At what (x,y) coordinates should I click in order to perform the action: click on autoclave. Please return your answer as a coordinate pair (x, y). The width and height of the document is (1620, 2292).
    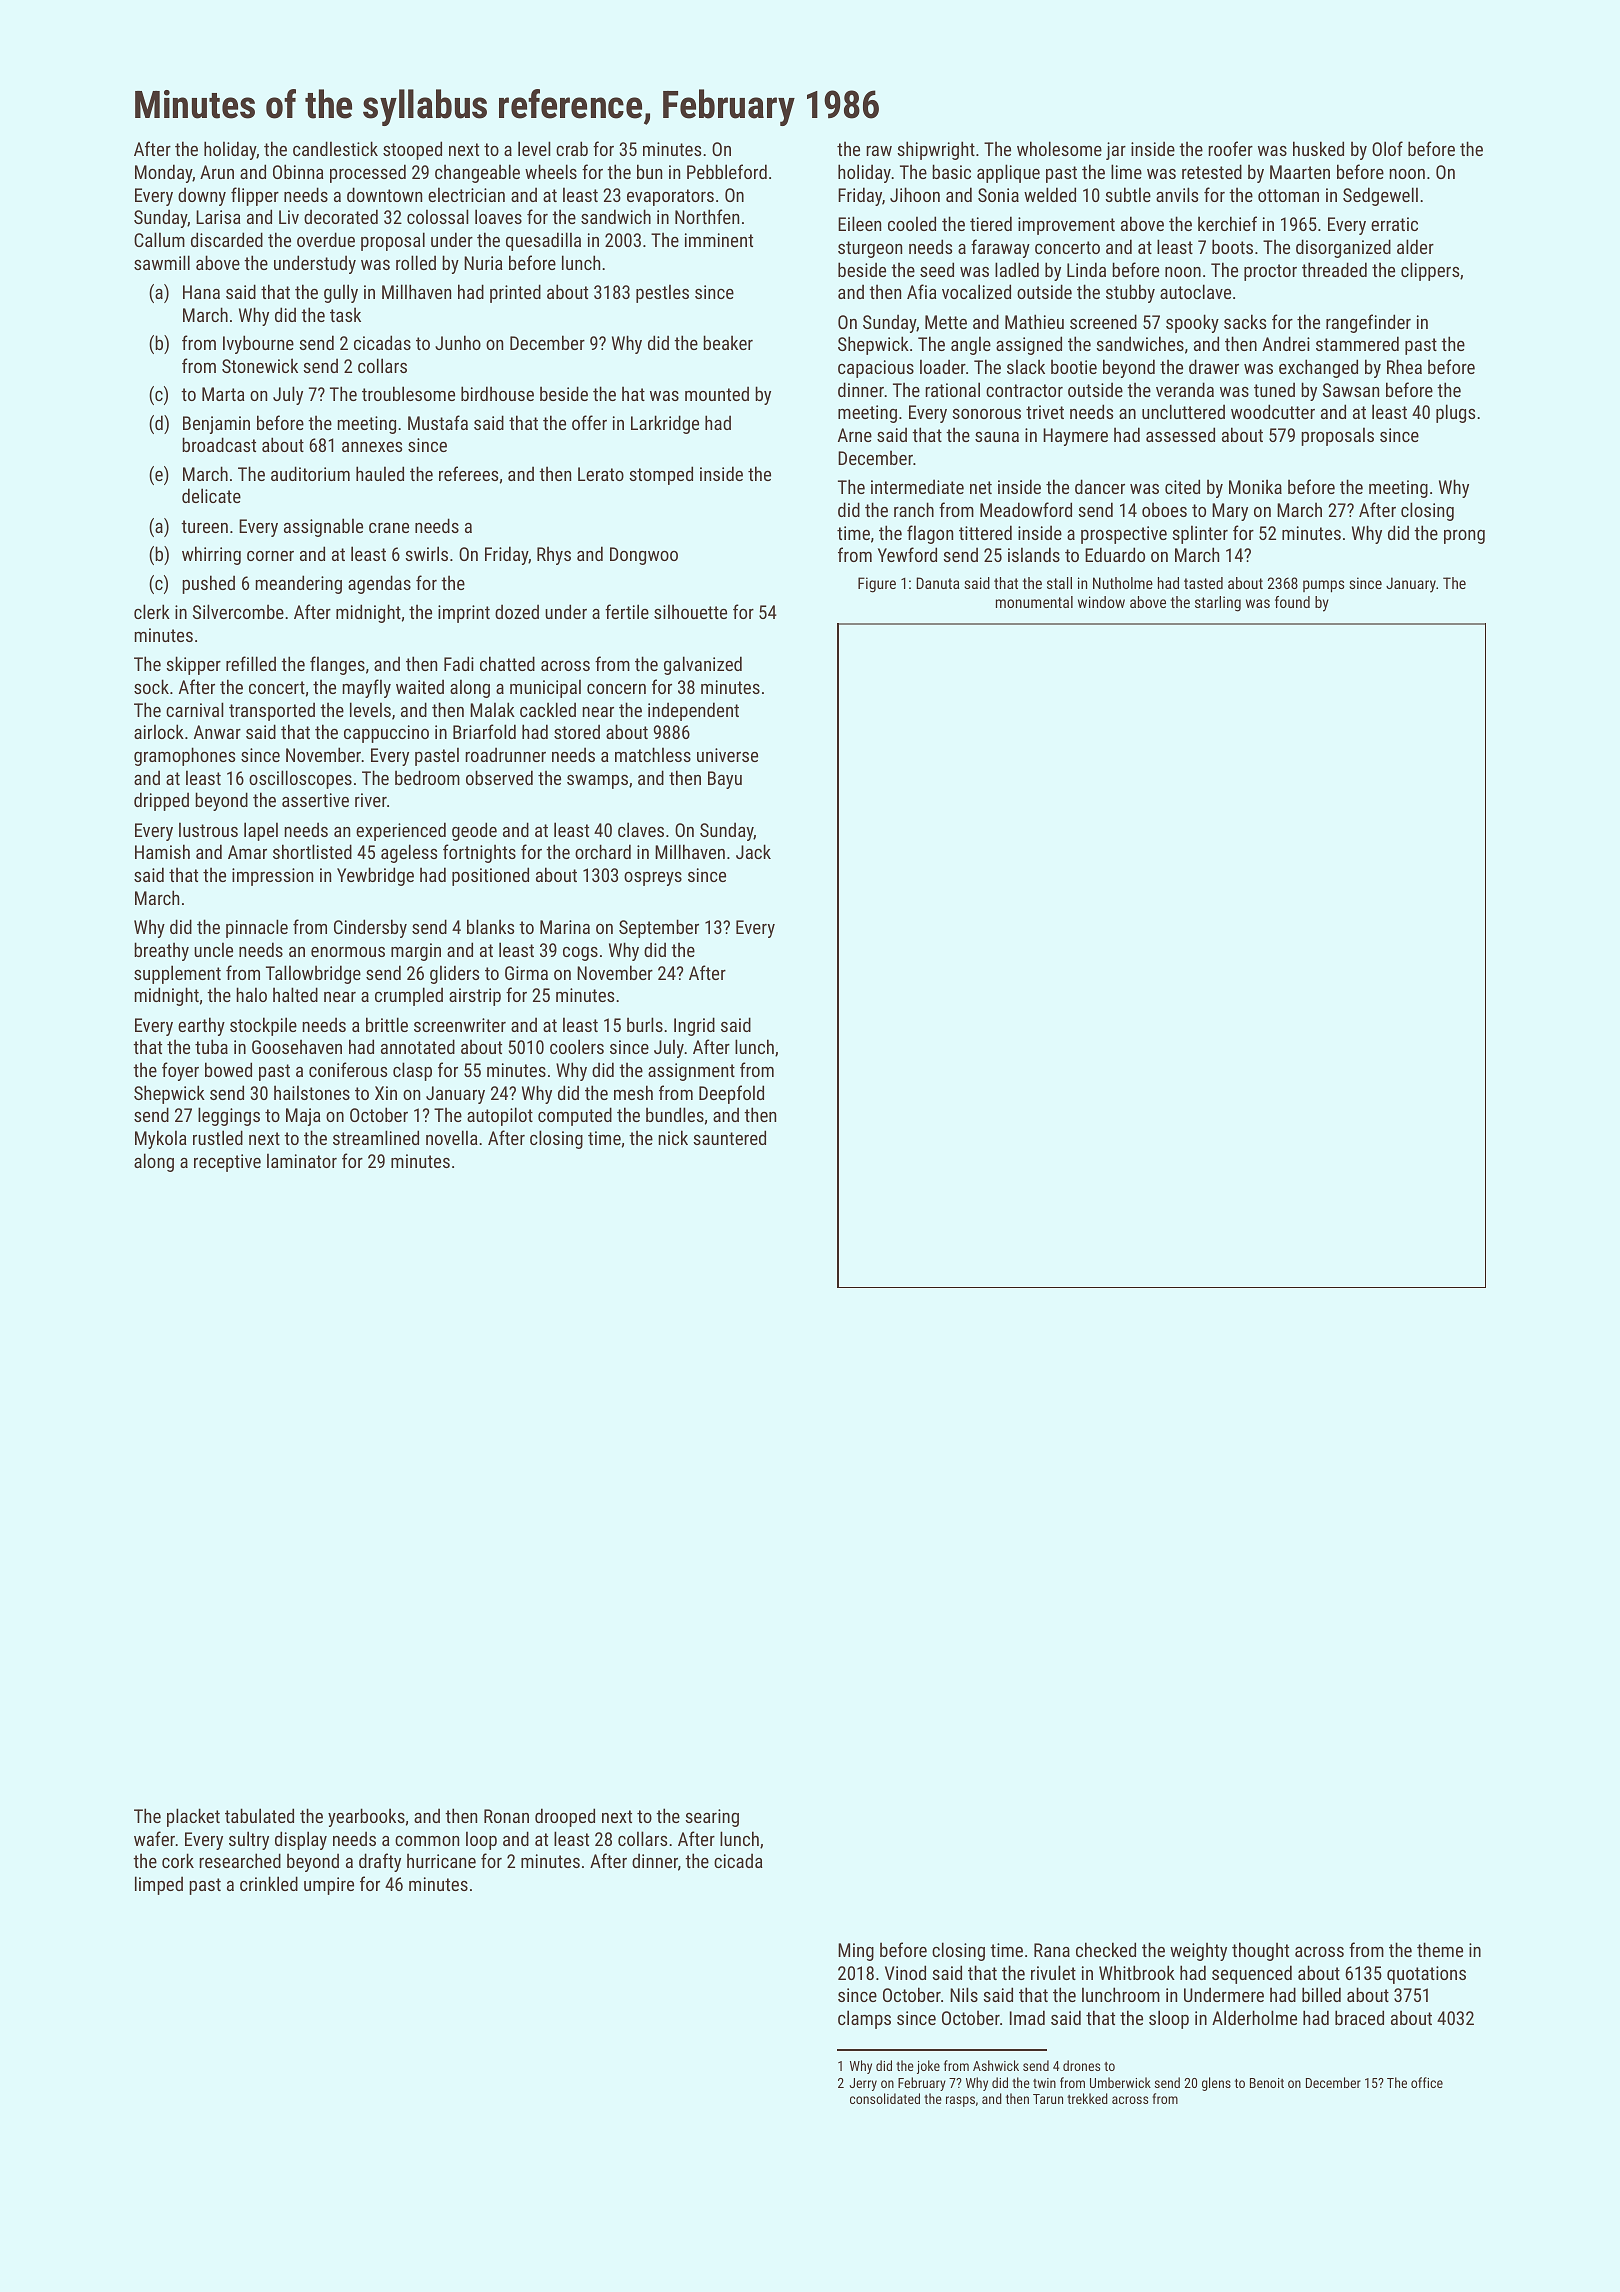
    Looking at the image, I should click on (1195, 291).
